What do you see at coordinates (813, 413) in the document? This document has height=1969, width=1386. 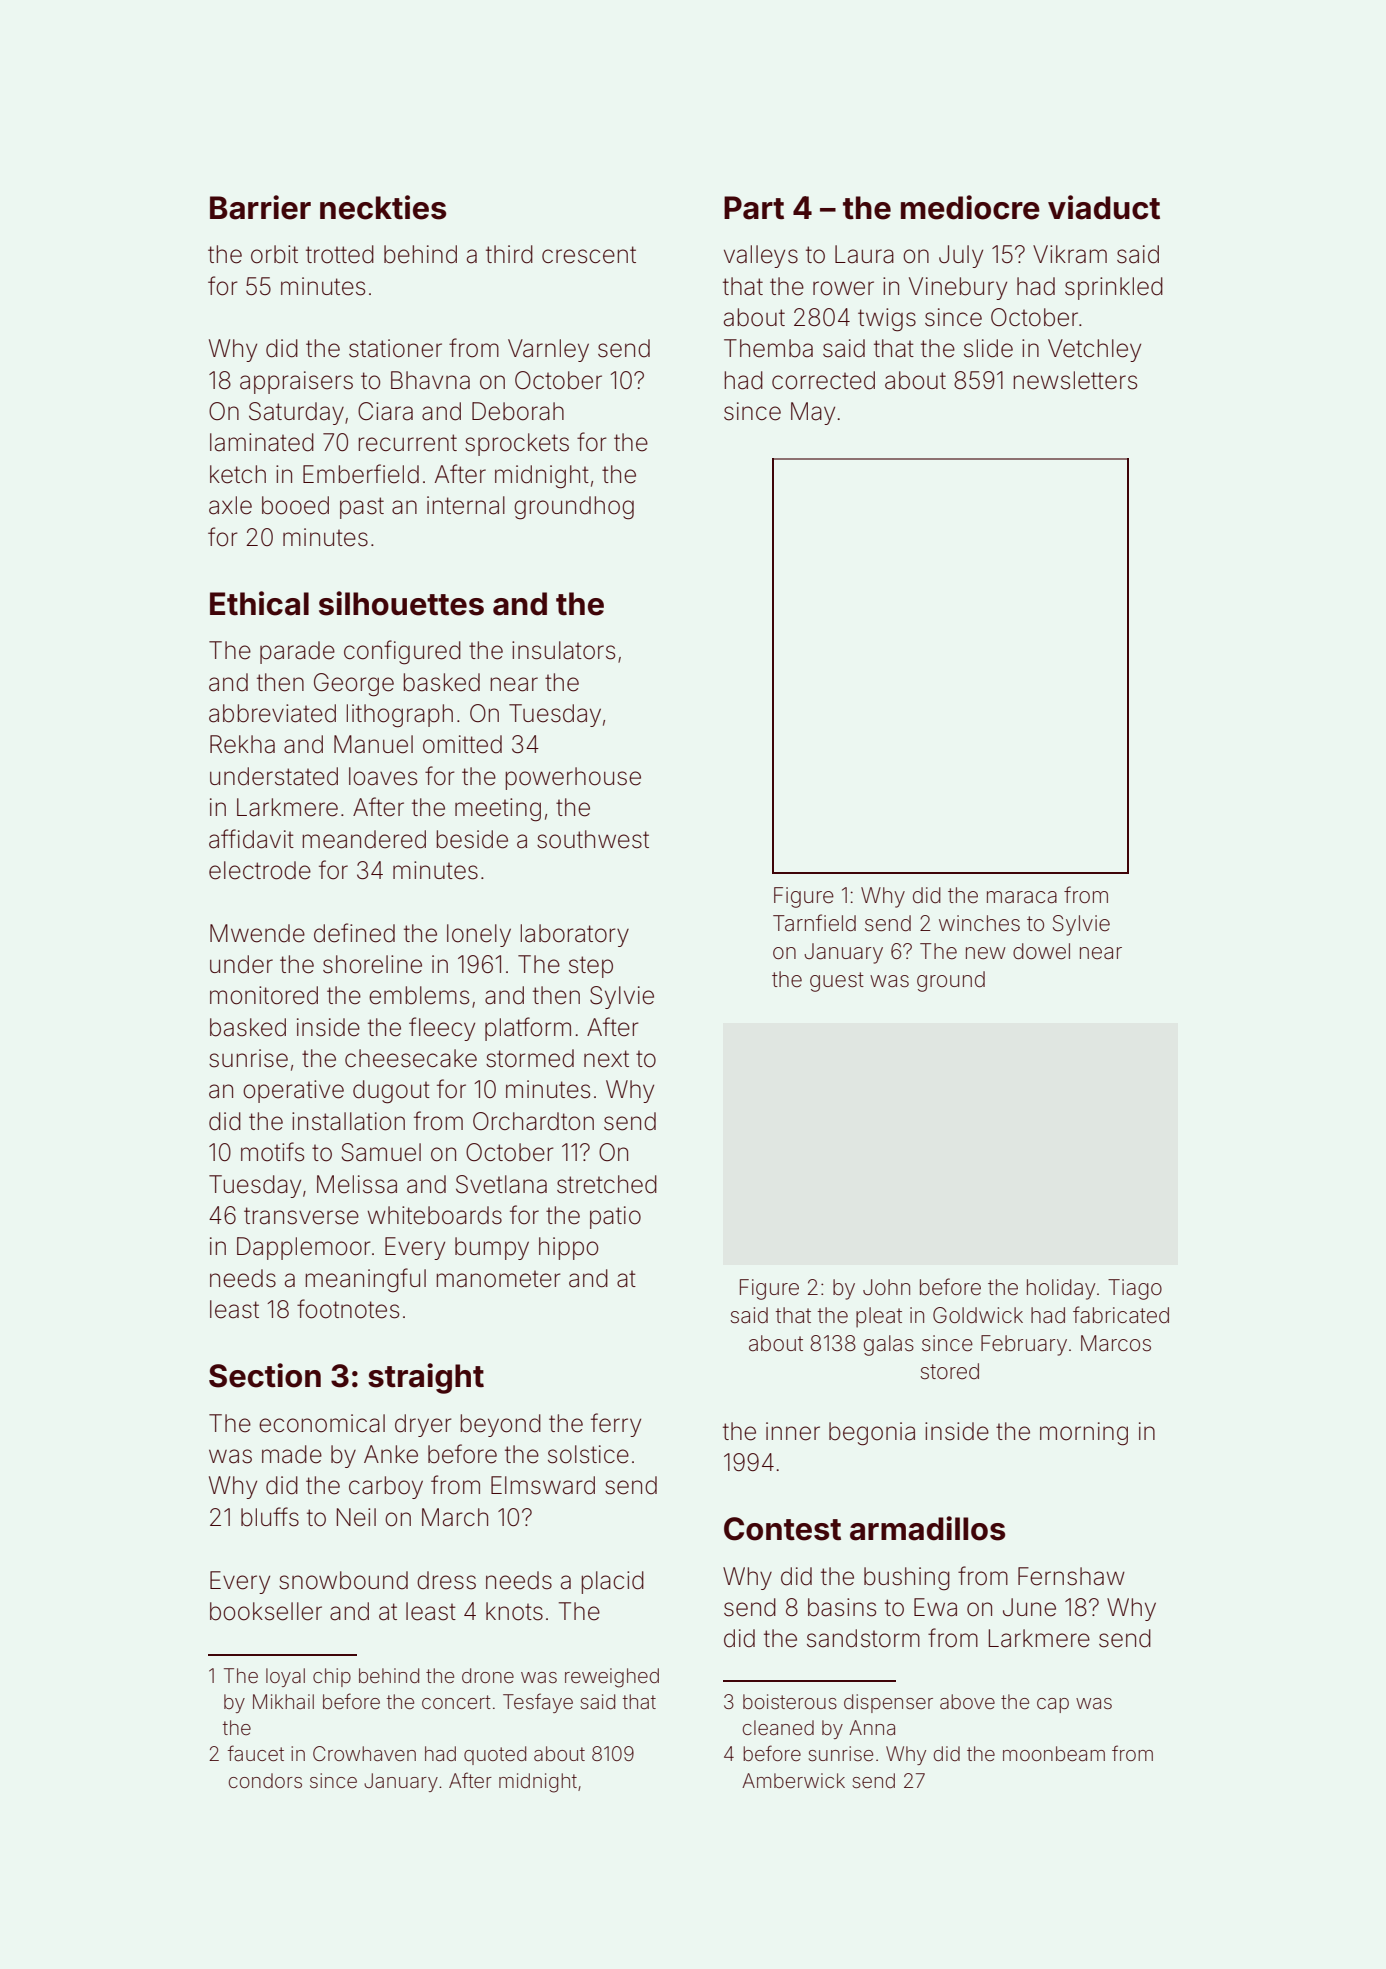 I see `May` at bounding box center [813, 413].
